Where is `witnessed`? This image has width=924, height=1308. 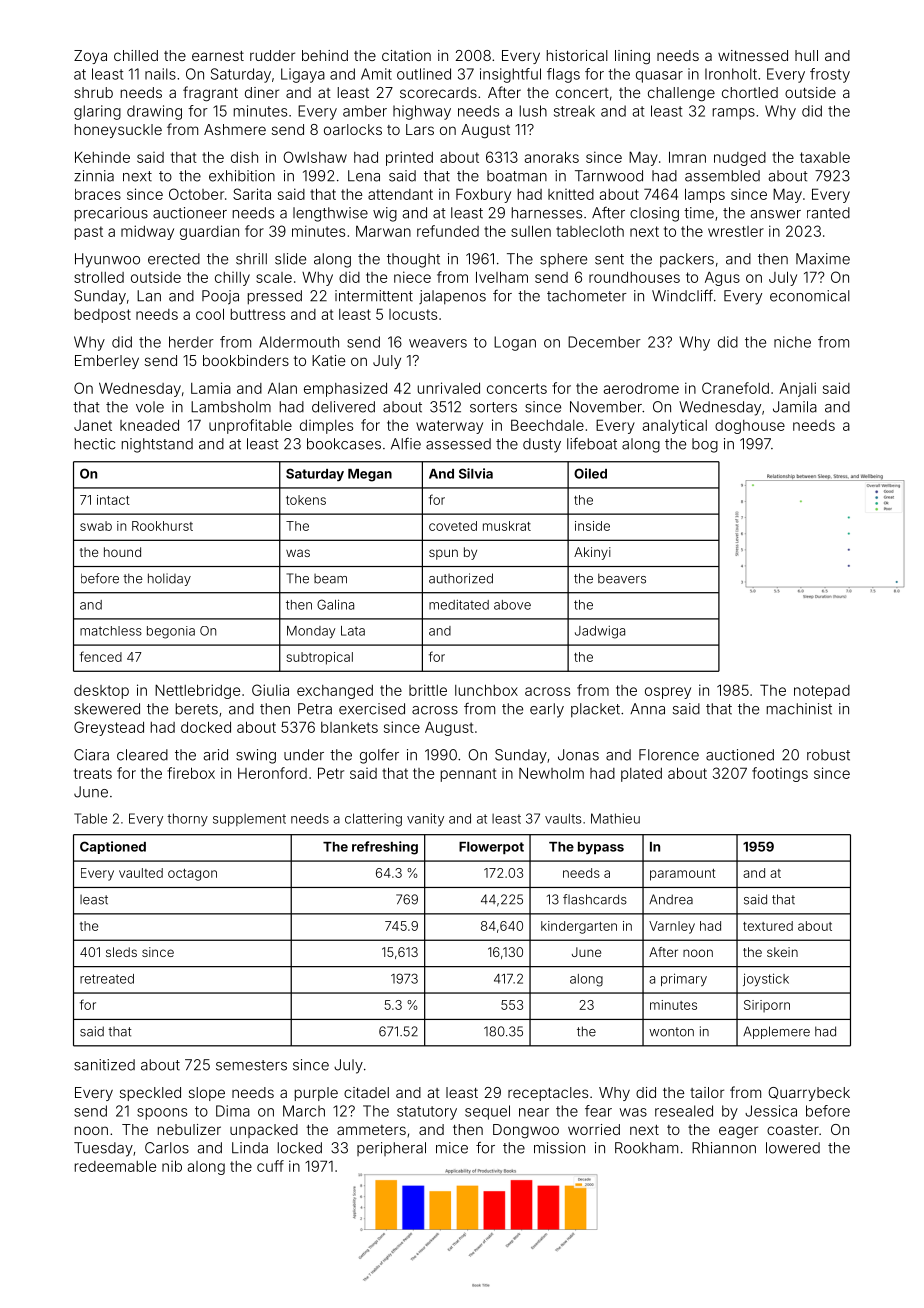
witnessed is located at coordinates (753, 55).
